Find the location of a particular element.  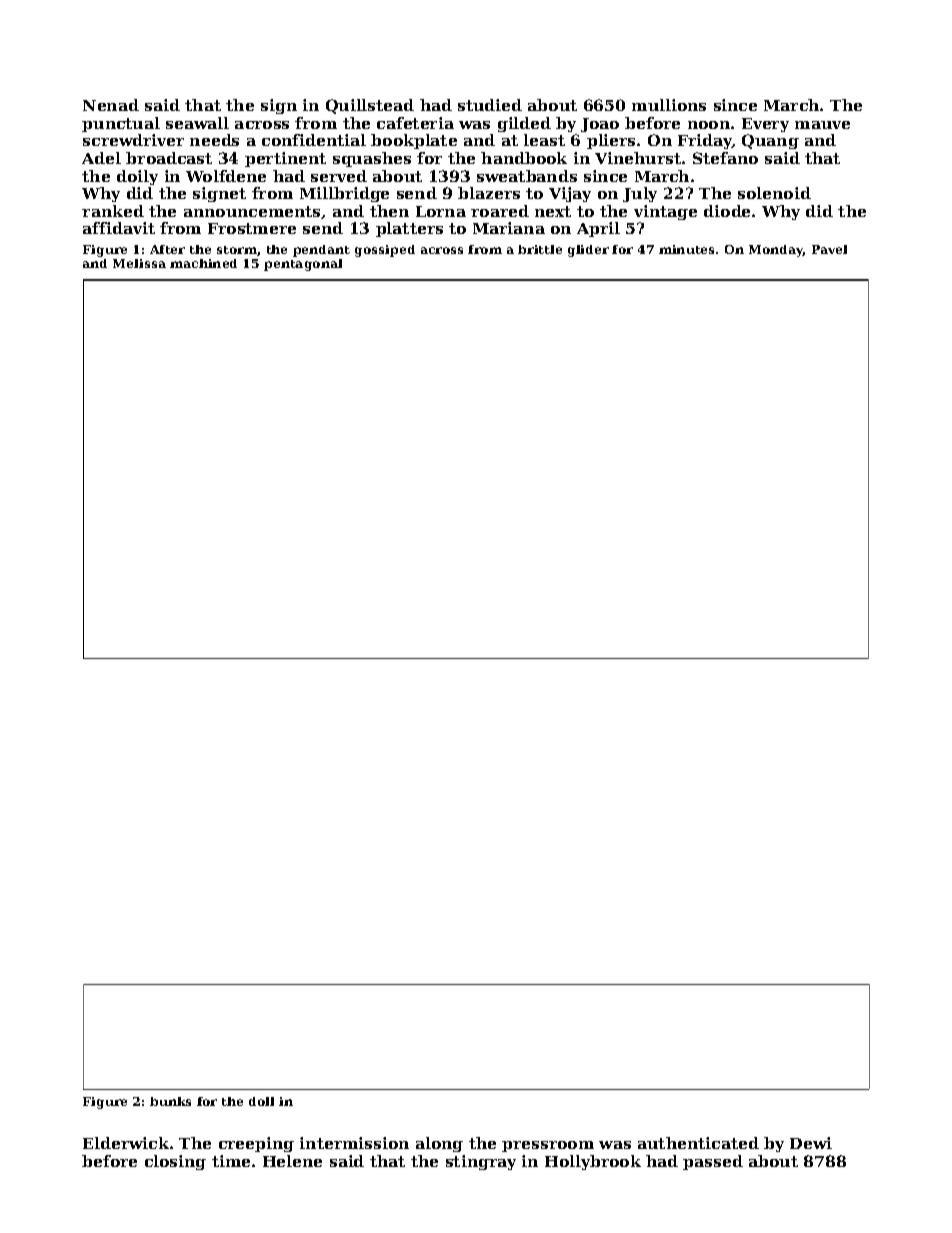

pentagonal is located at coordinates (303, 265).
